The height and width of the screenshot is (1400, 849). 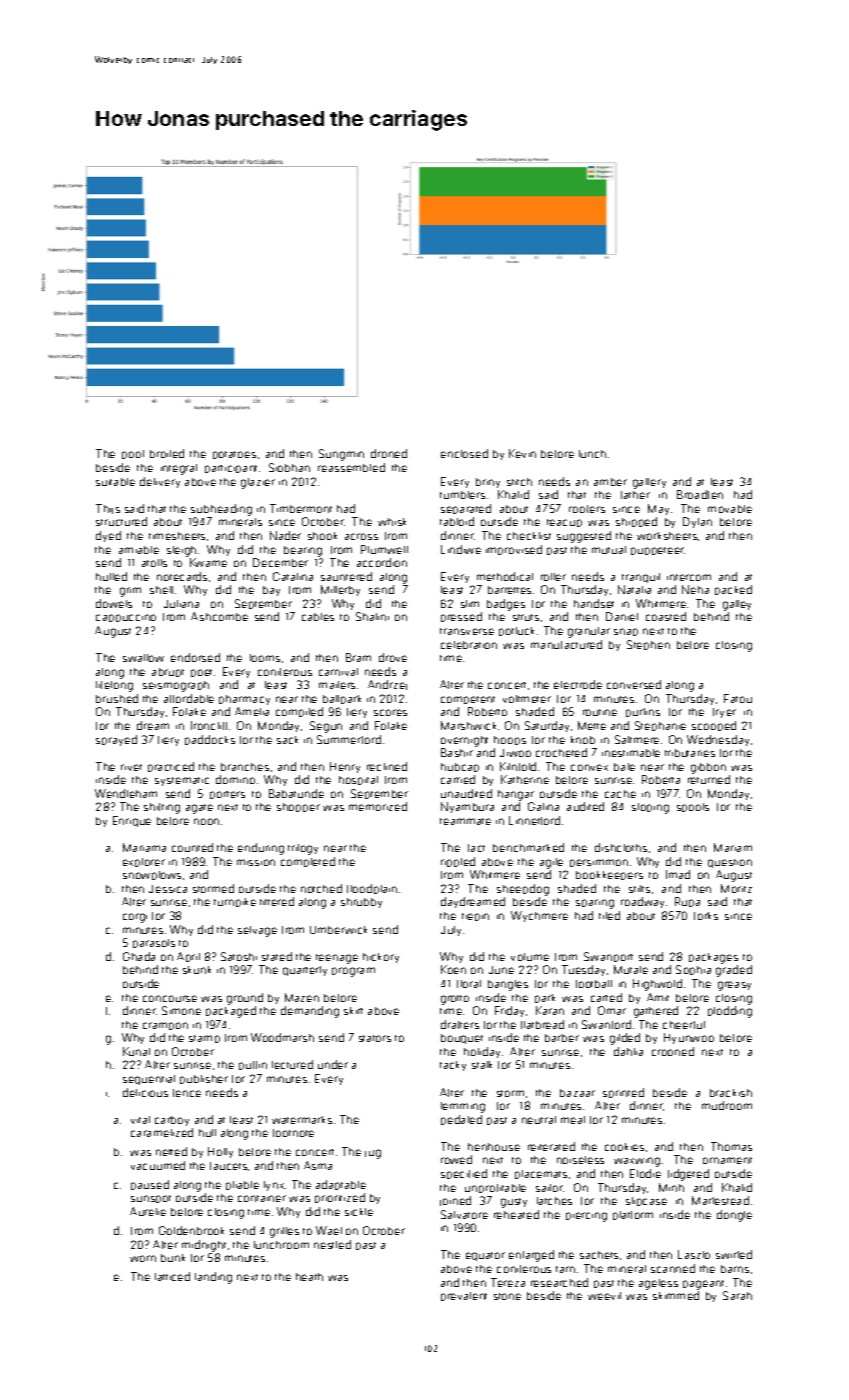 I want to click on drove, so click(x=393, y=657).
